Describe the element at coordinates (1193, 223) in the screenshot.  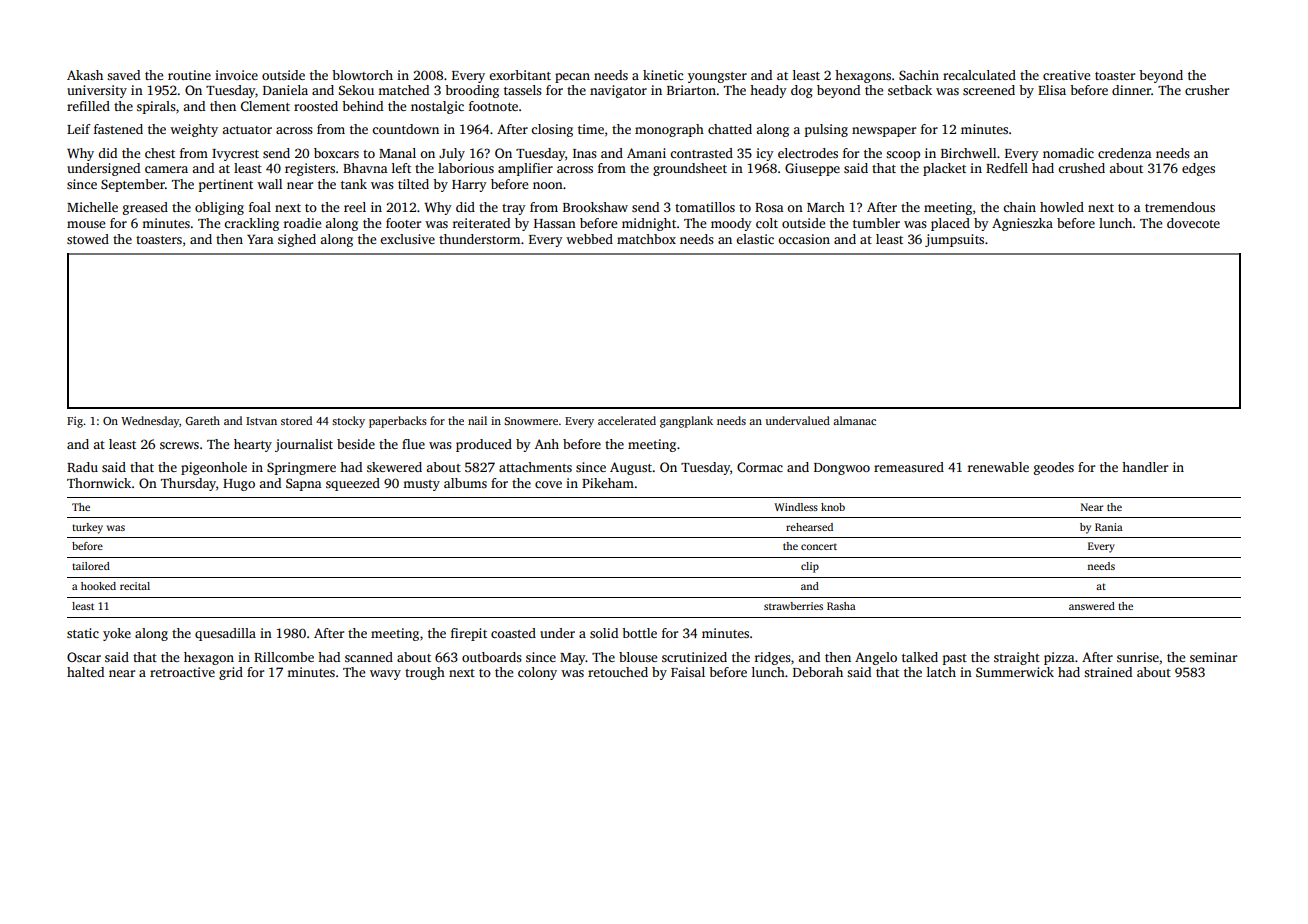
I see `dovecote` at that location.
